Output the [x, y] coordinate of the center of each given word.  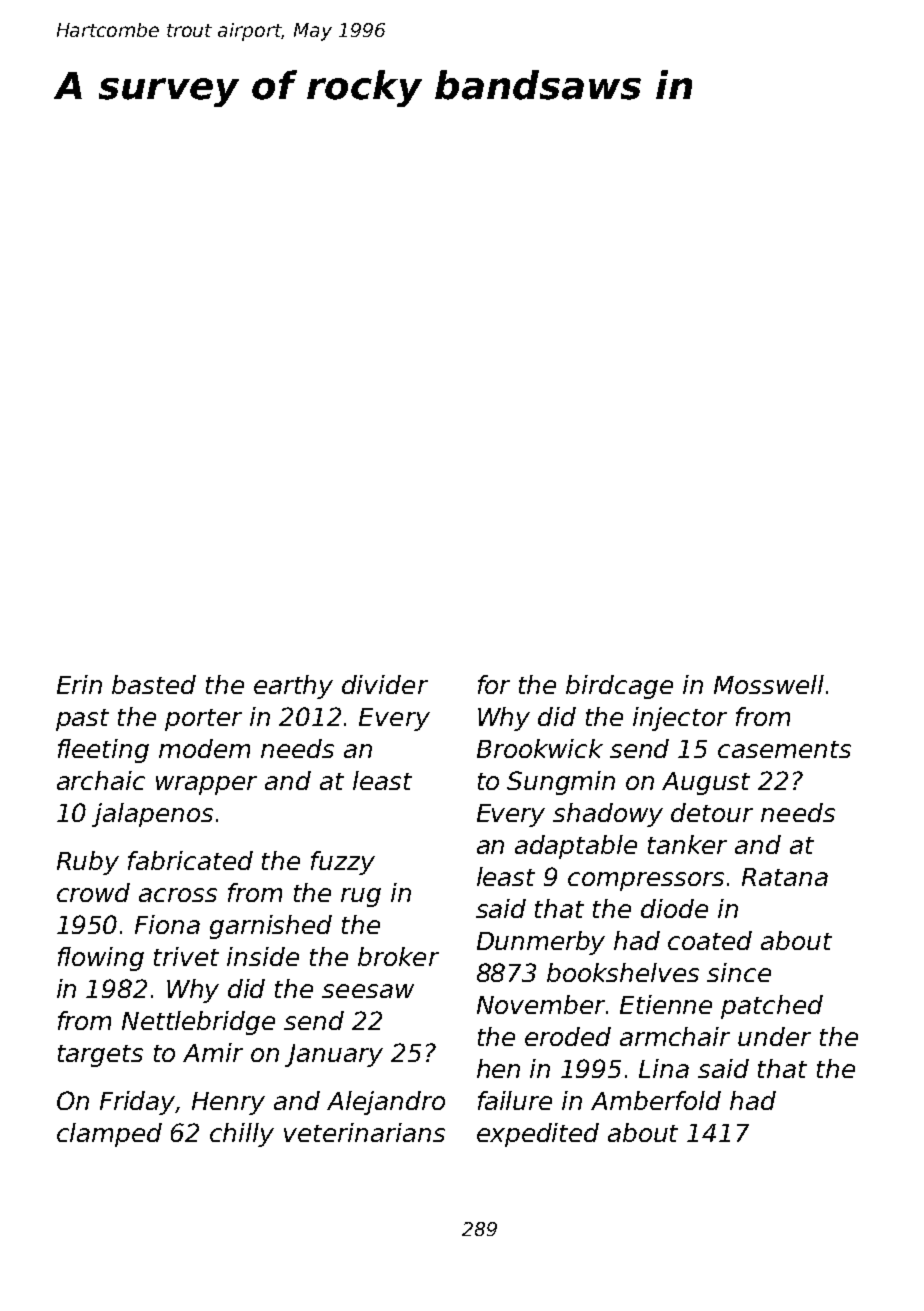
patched [772, 1007]
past [82, 720]
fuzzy [343, 863]
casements [784, 749]
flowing [101, 959]
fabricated [190, 860]
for [494, 684]
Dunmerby [541, 943]
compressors [646, 881]
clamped [109, 1135]
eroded [568, 1036]
